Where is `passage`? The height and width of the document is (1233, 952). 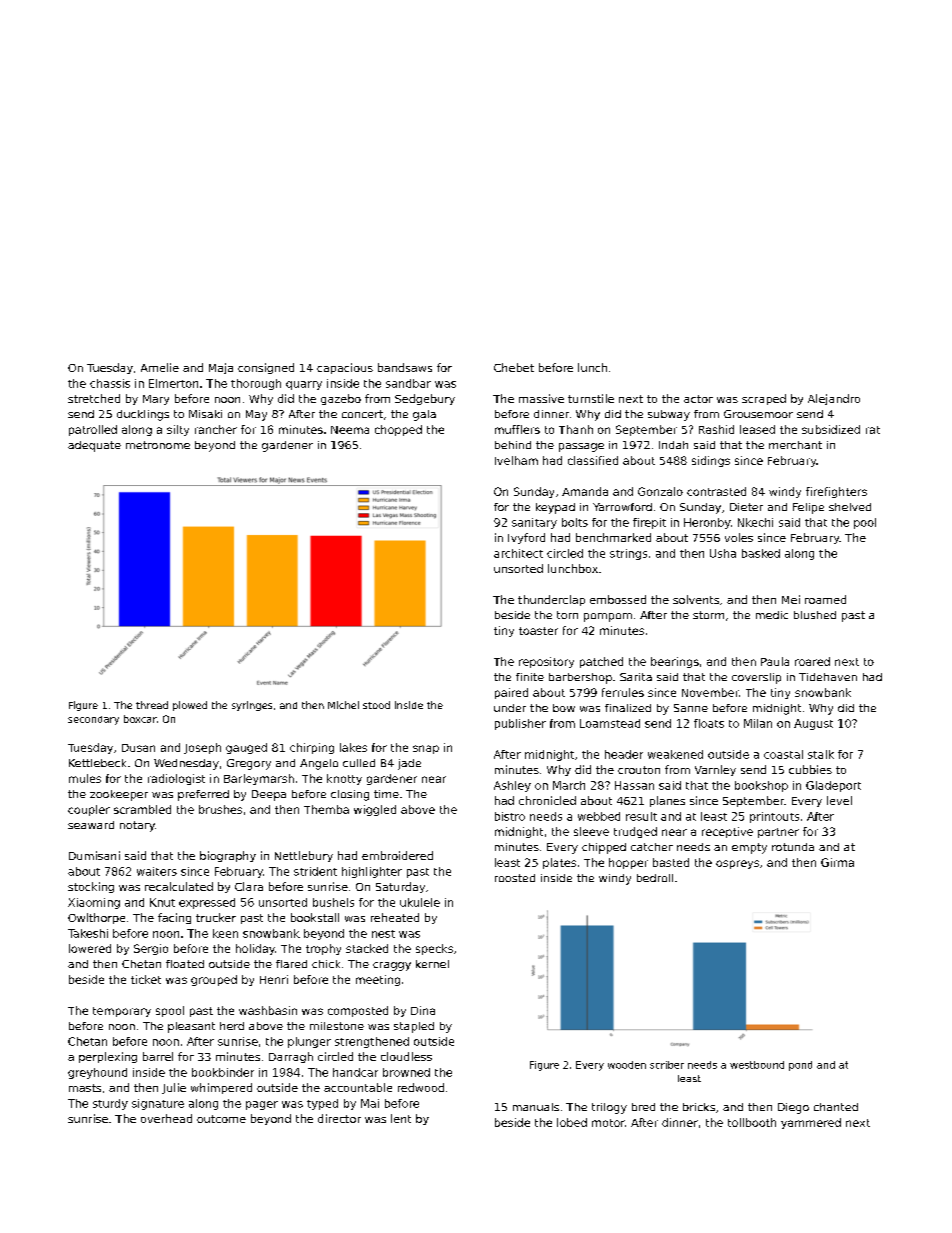 passage is located at coordinates (581, 447).
